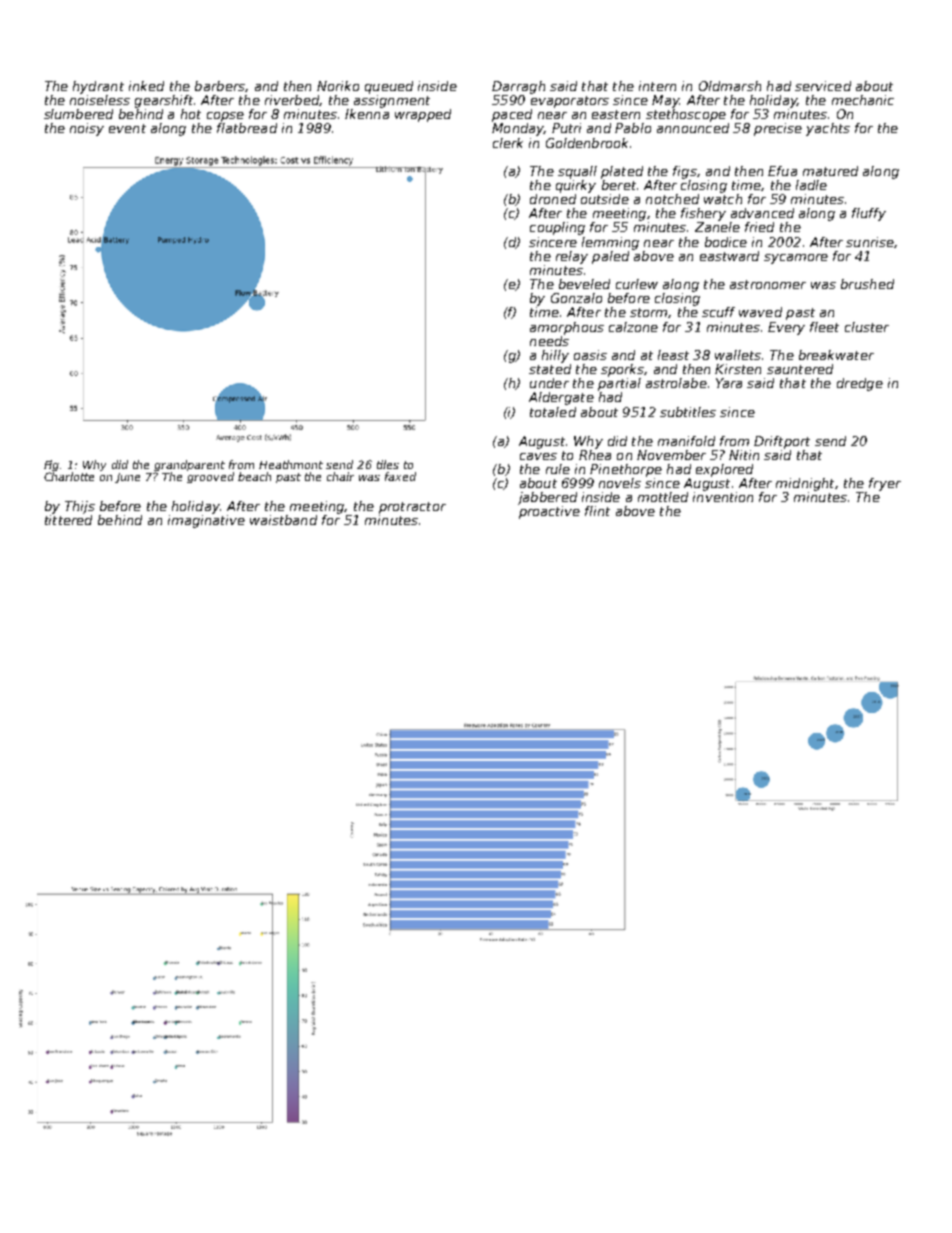  What do you see at coordinates (392, 101) in the screenshot?
I see `assignment` at bounding box center [392, 101].
